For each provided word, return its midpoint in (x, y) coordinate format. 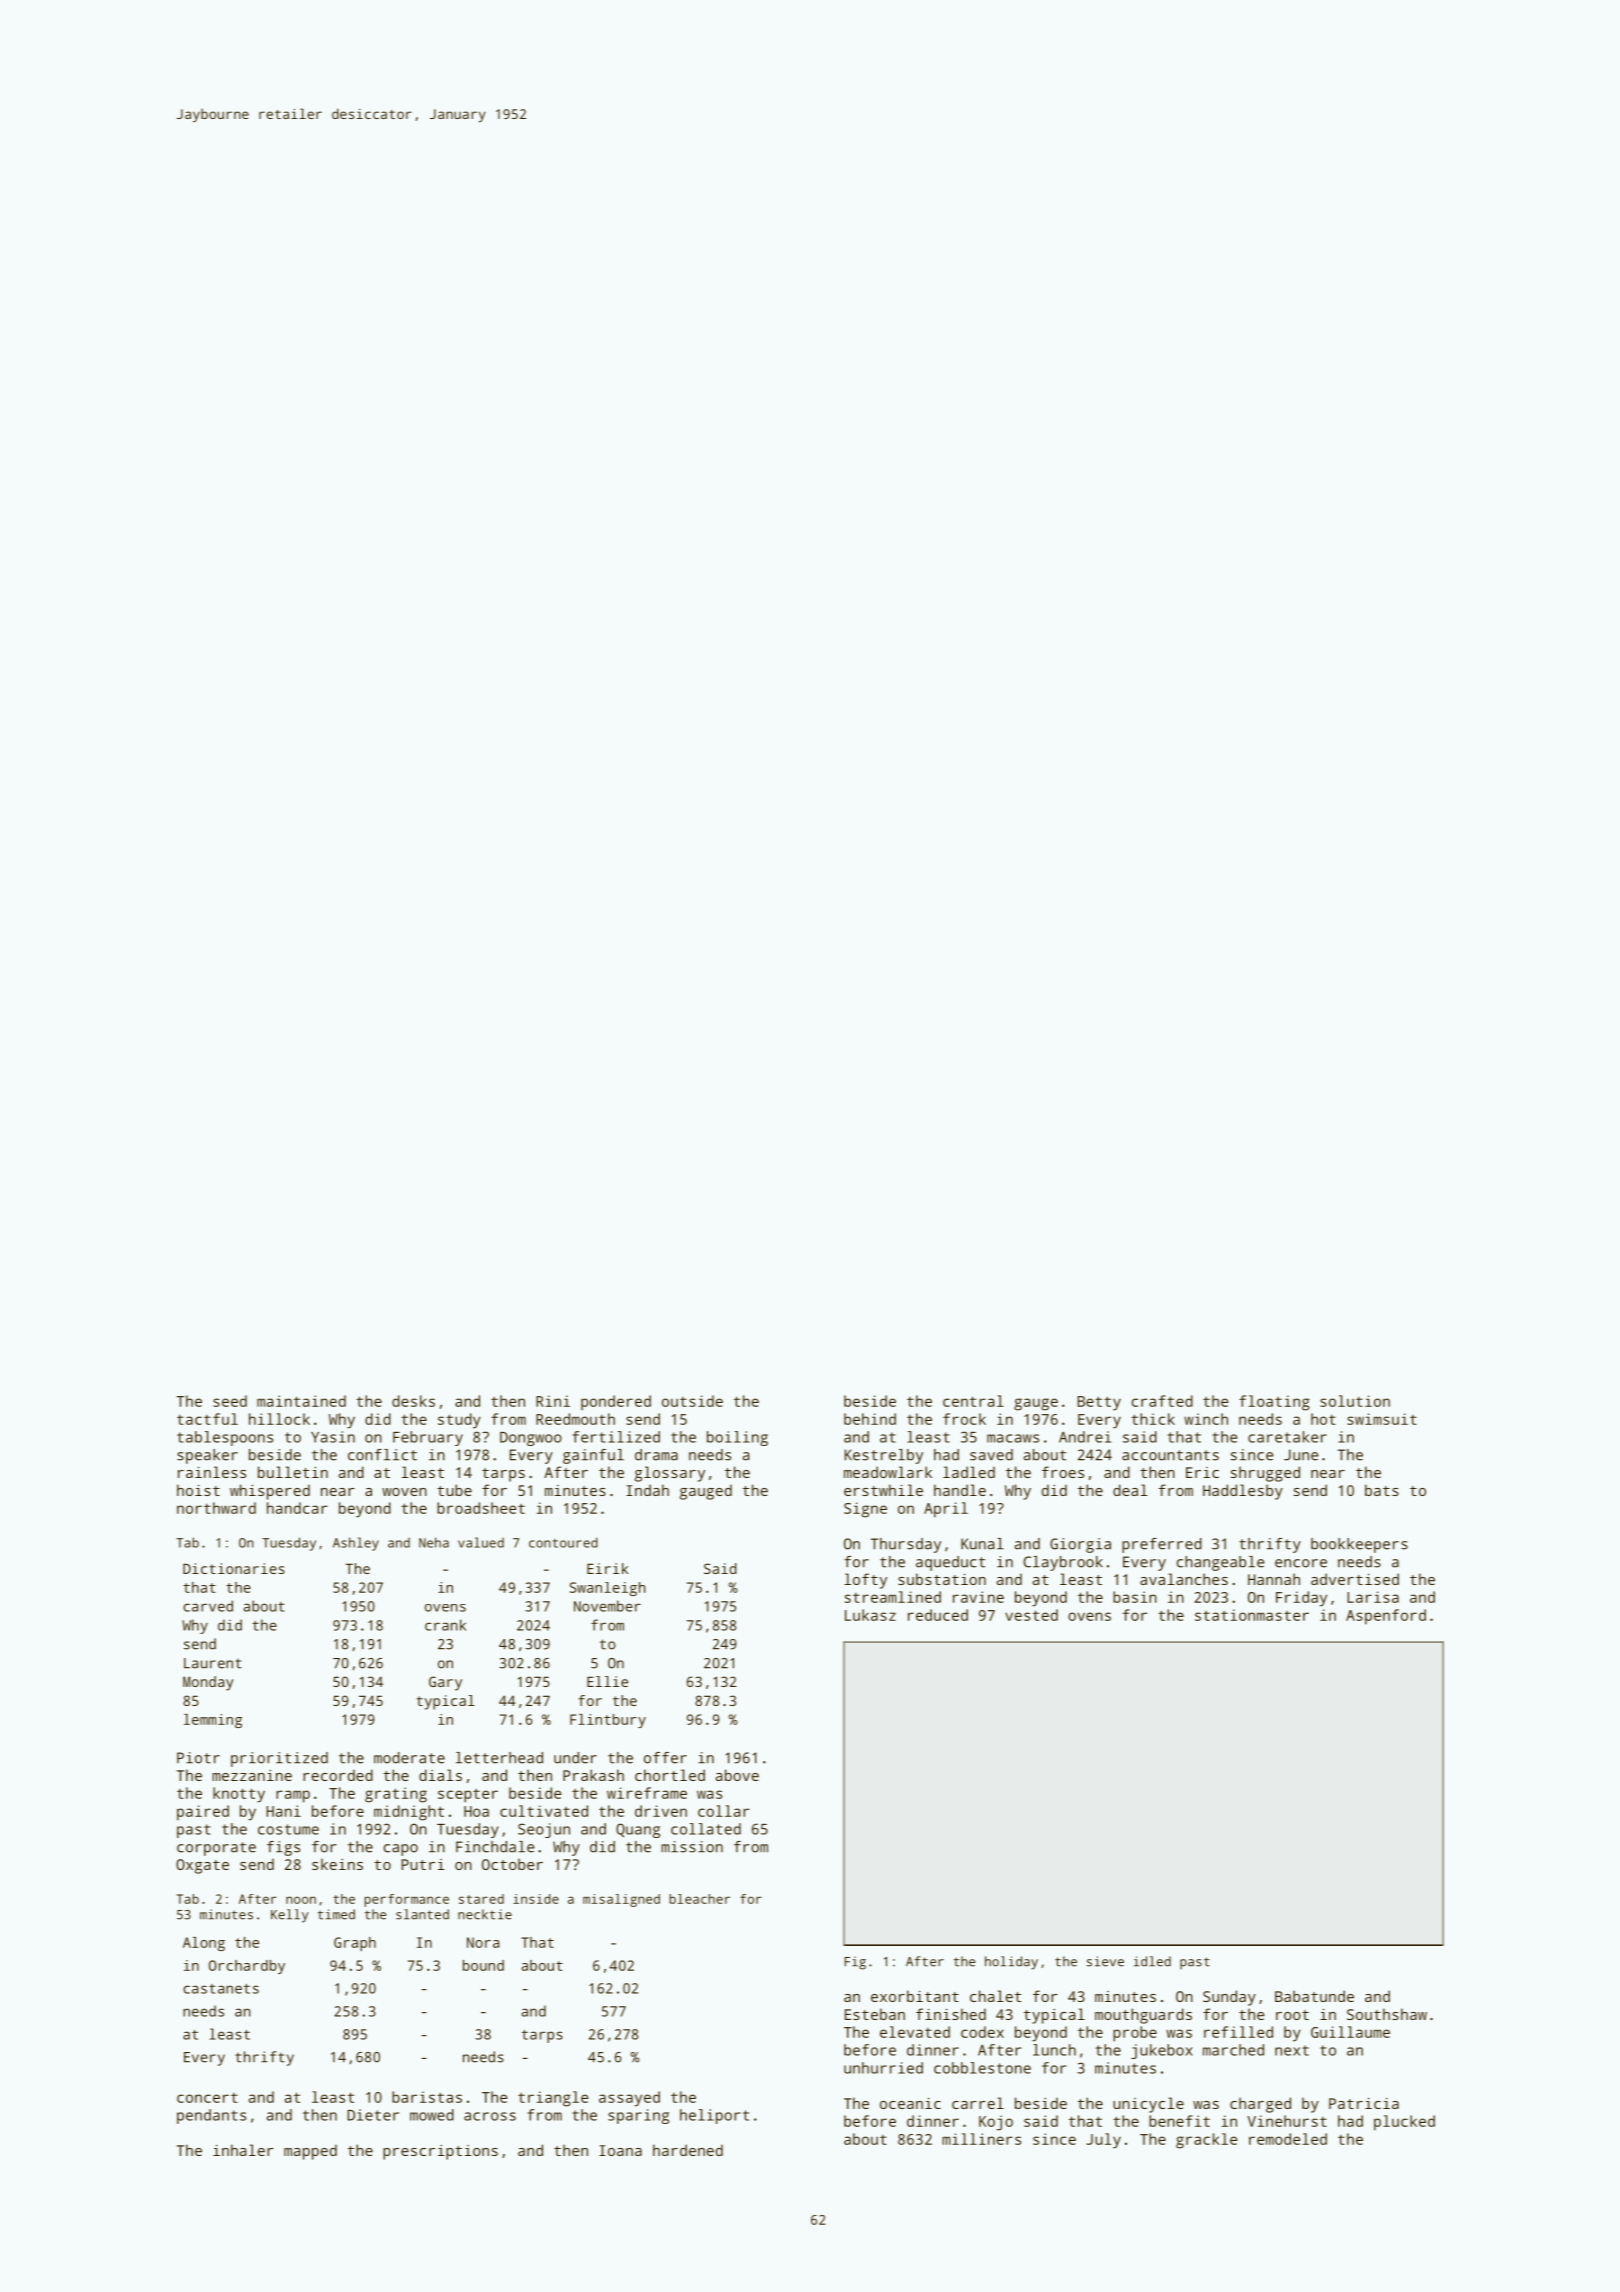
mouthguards (1143, 2016)
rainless (212, 1472)
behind (870, 1419)
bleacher (700, 1899)
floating (1274, 1403)
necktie (485, 1914)
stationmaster (1252, 1615)
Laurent (213, 1663)
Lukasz (870, 1615)
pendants (211, 2116)
